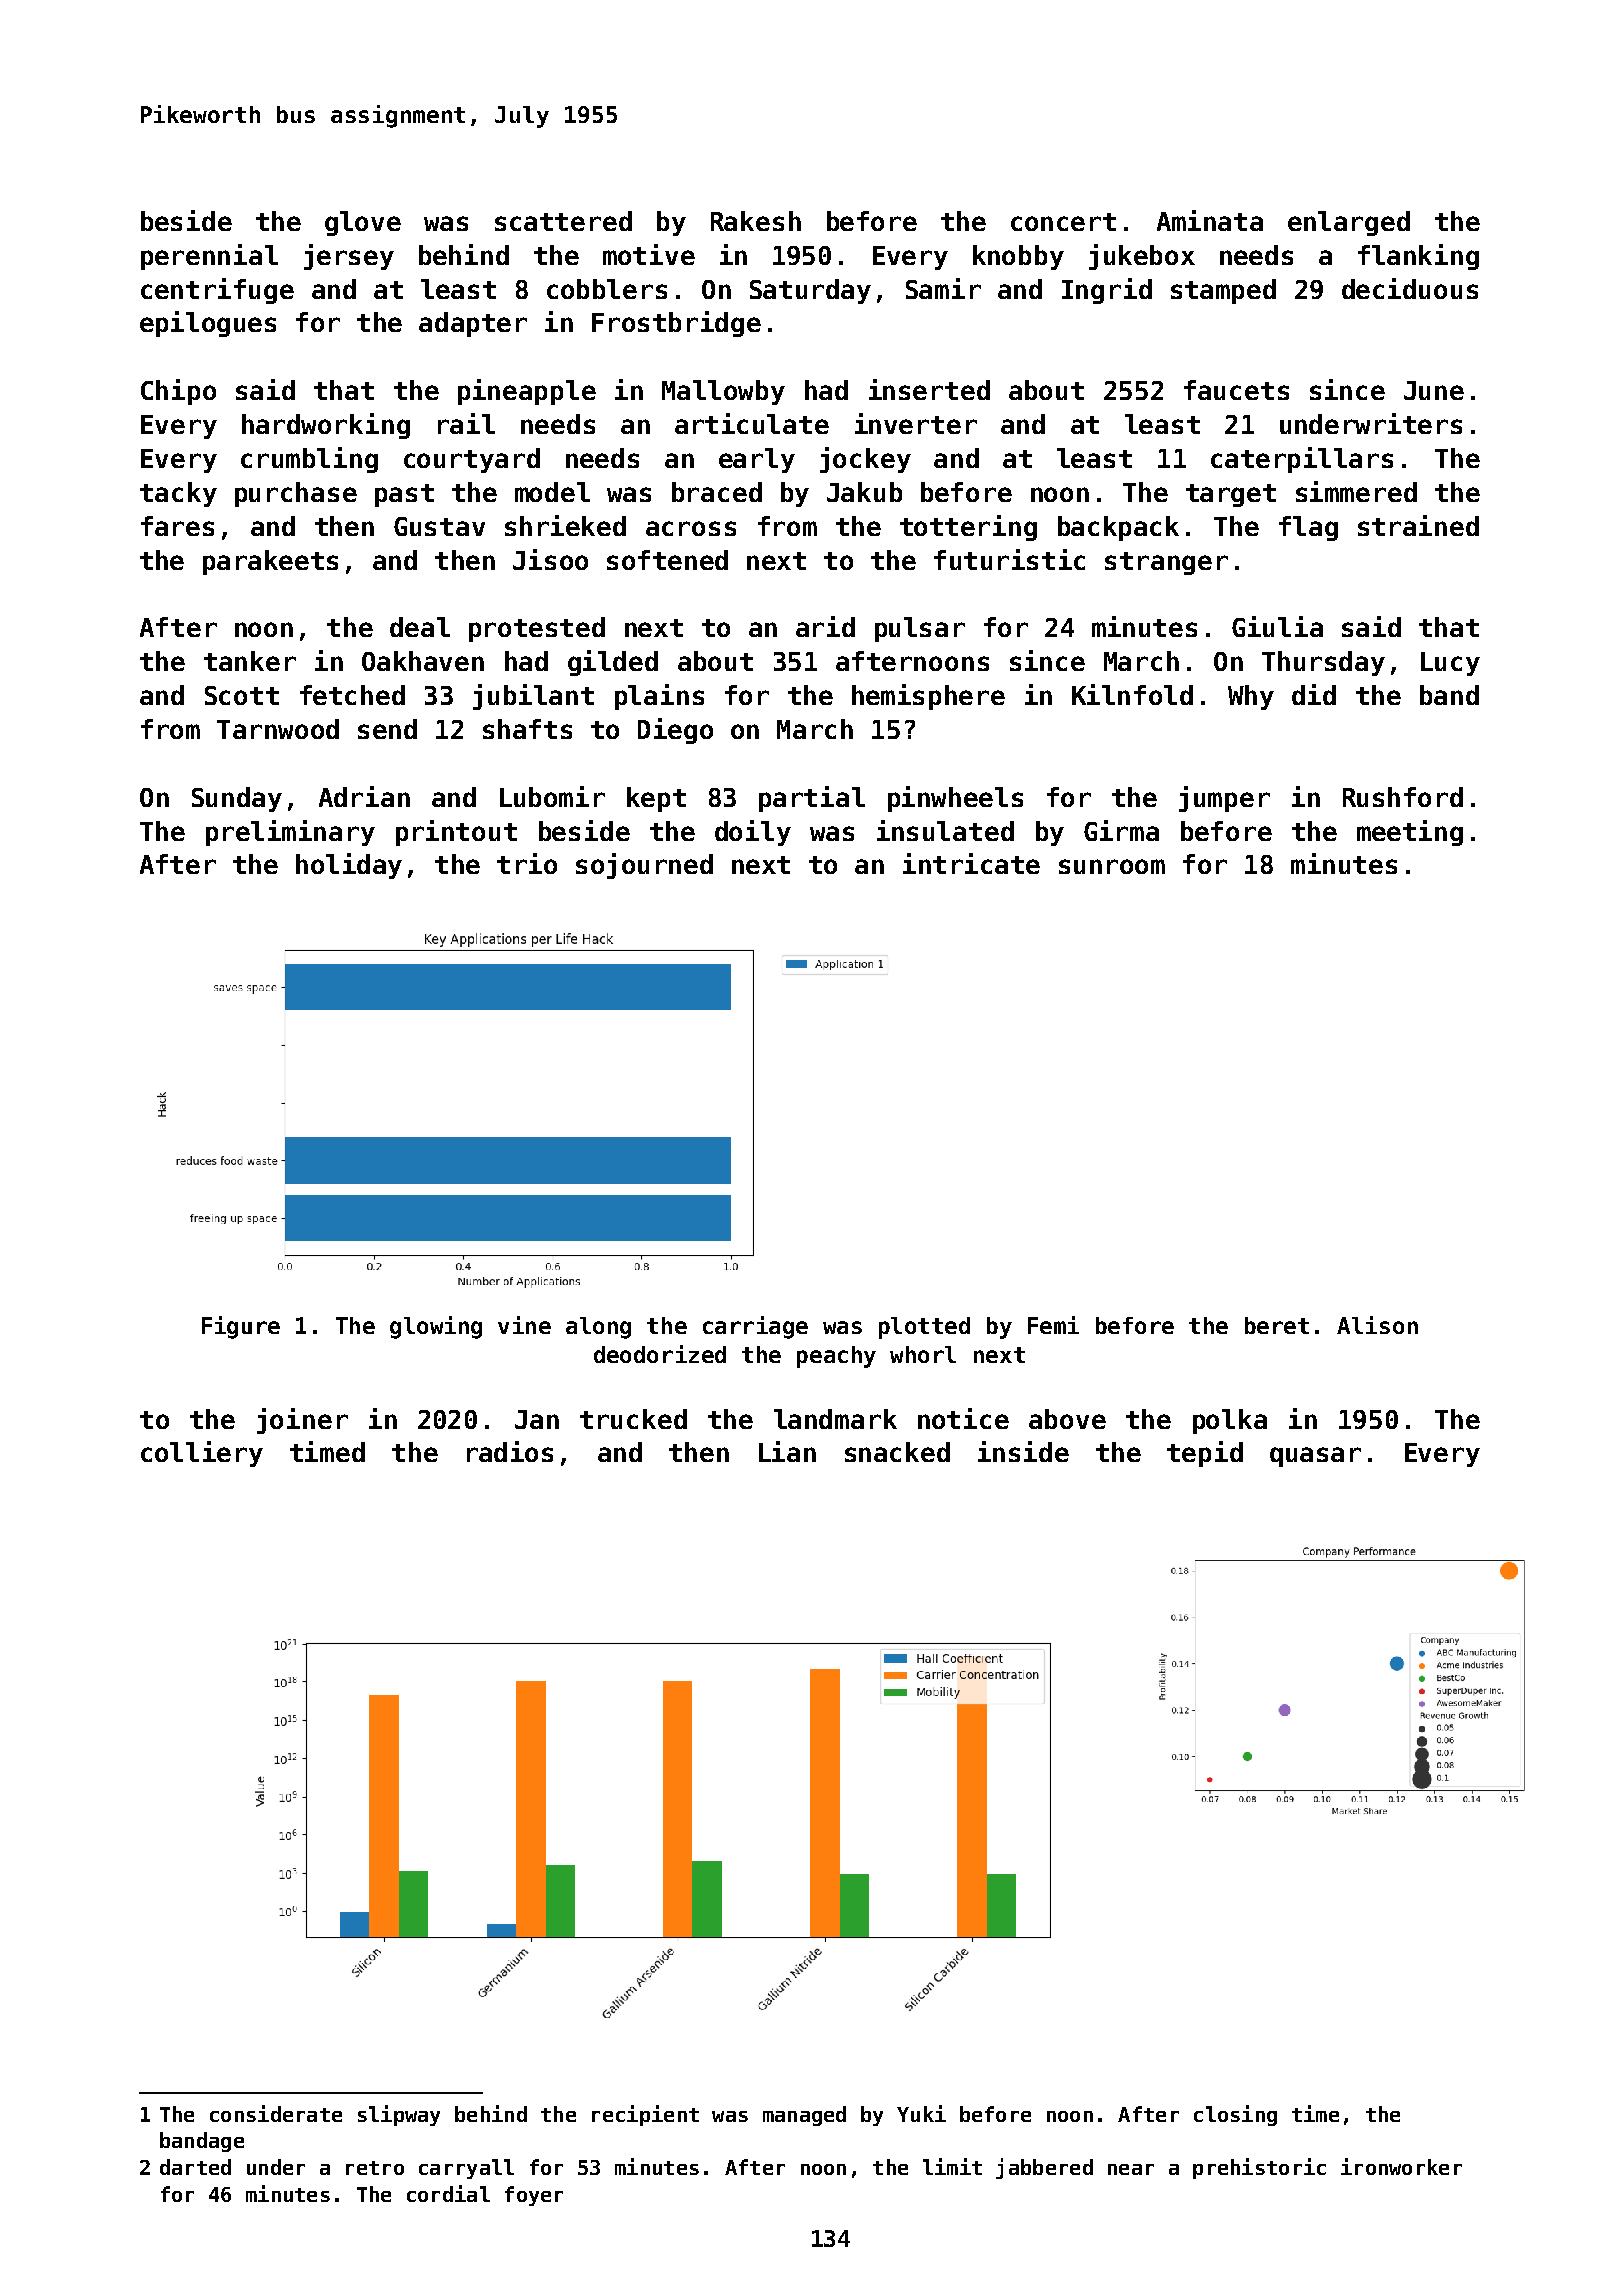 The image size is (1620, 2292). I want to click on deciduous, so click(1410, 288).
